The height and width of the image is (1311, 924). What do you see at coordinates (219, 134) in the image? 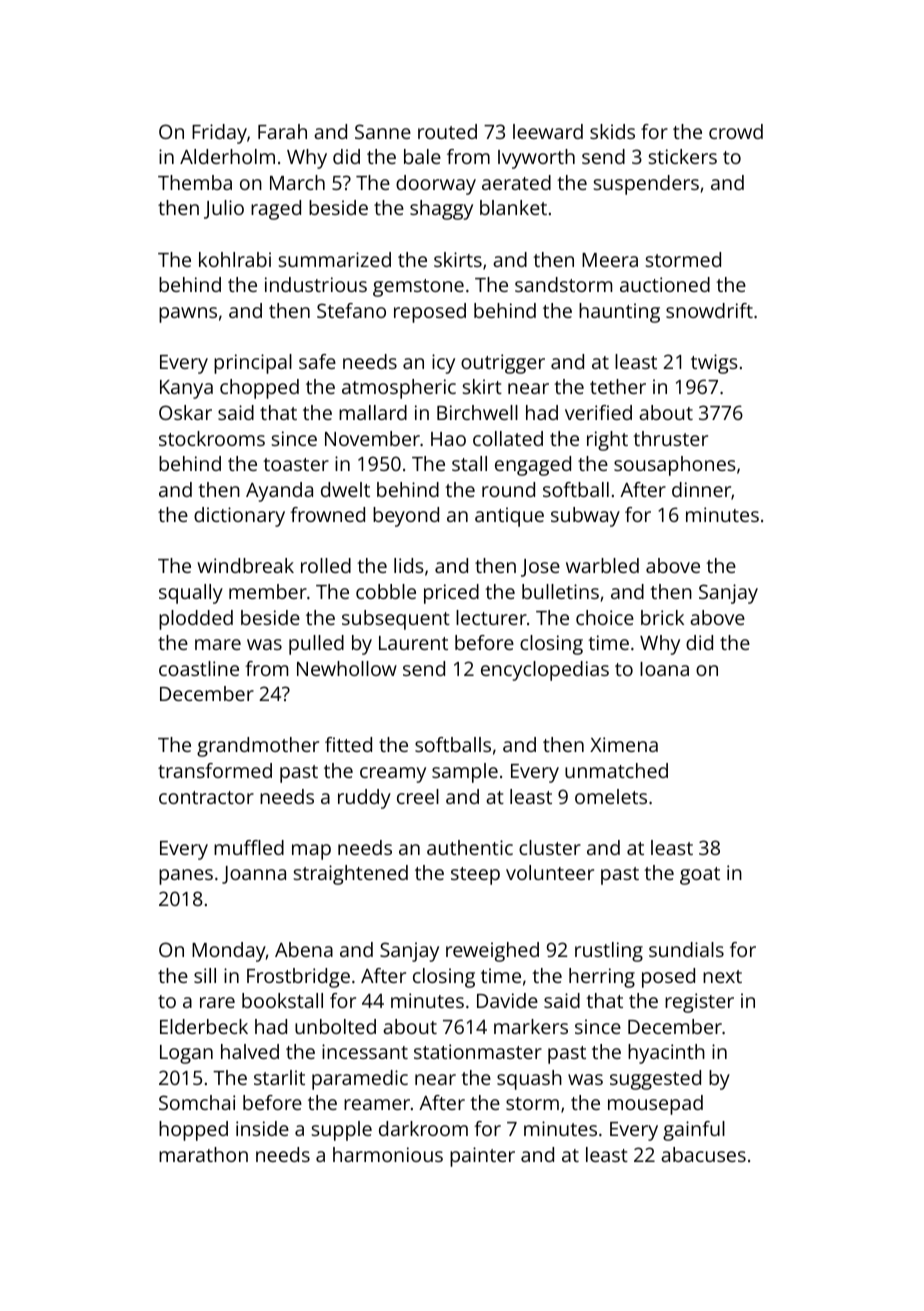
I see `Friday` at bounding box center [219, 134].
